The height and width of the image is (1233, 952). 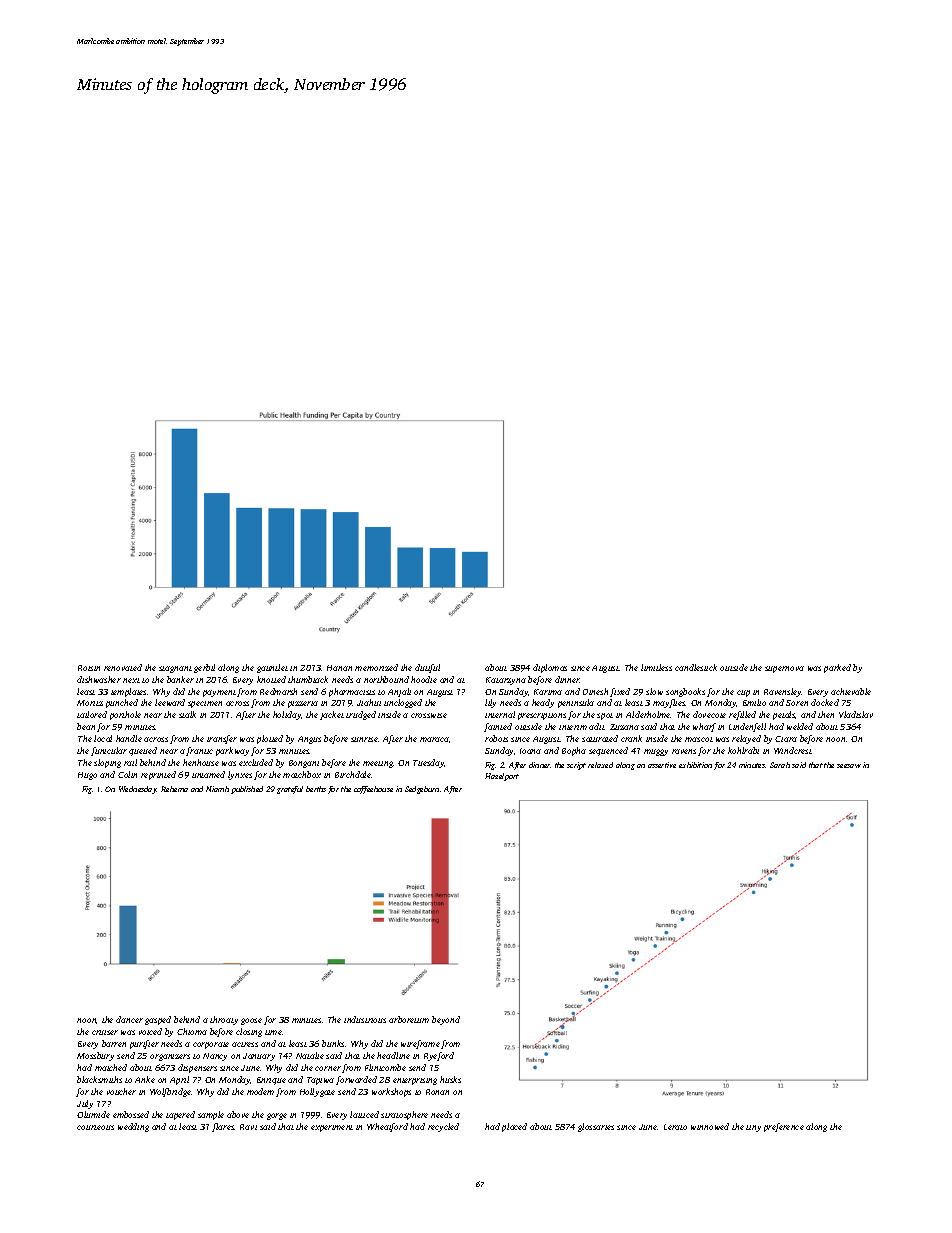 What do you see at coordinates (373, 790) in the image?
I see `coffeehouse` at bounding box center [373, 790].
